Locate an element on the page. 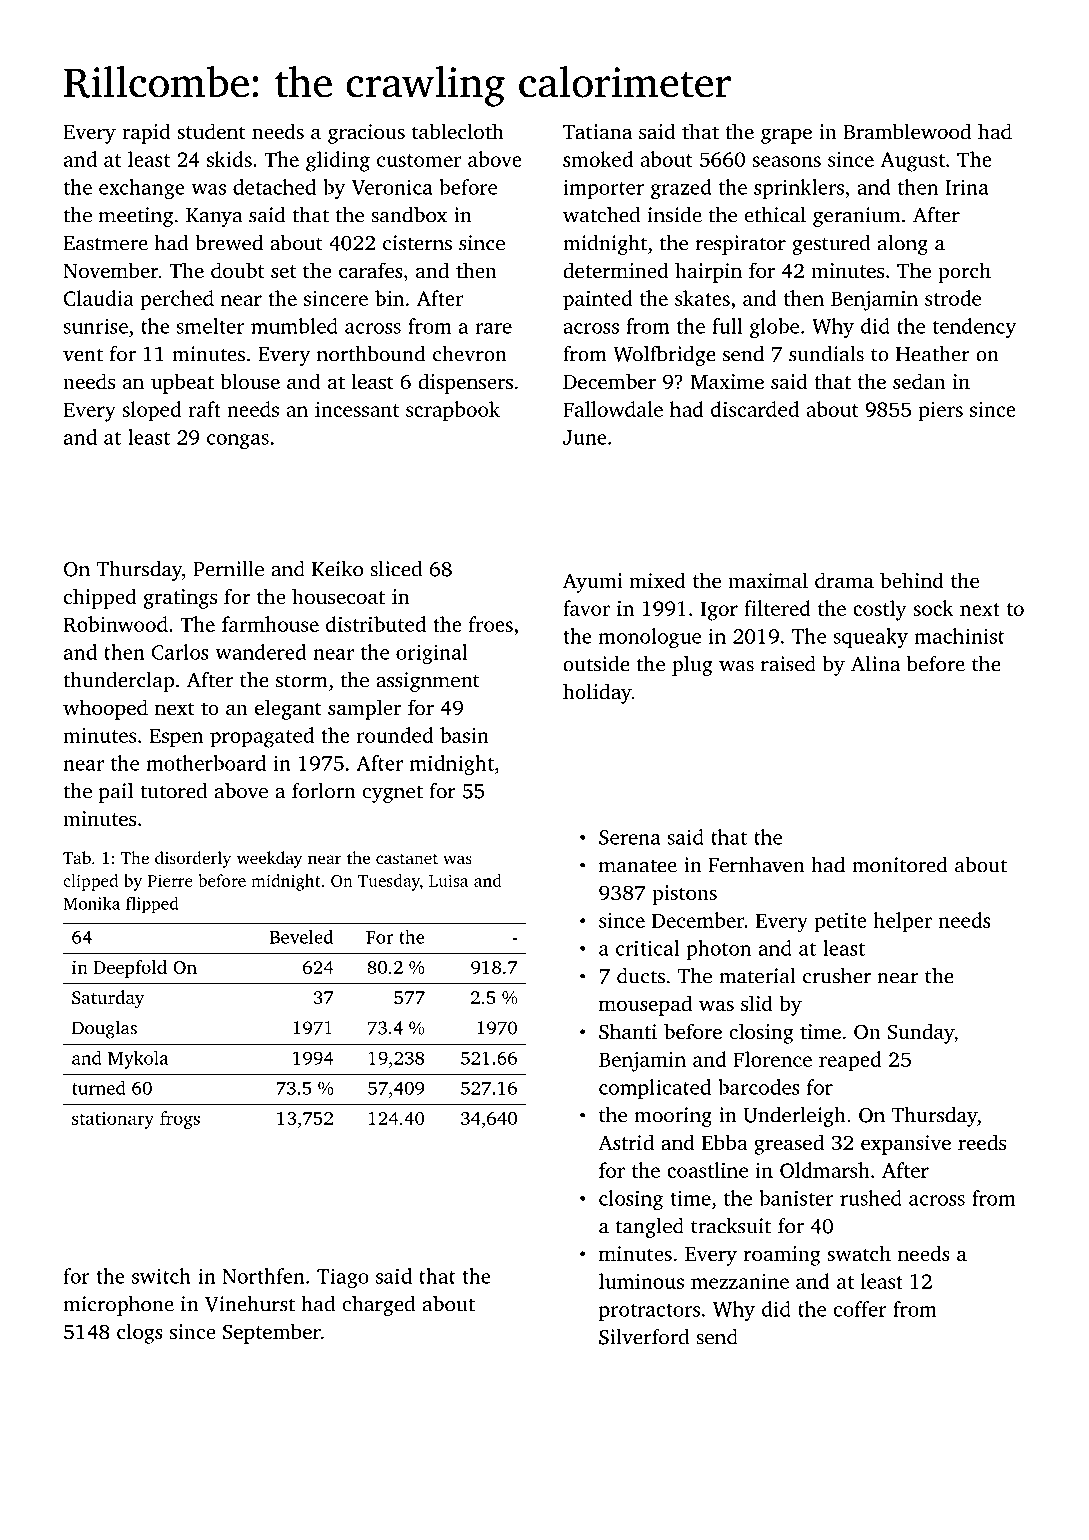 The image size is (1089, 1540). student is located at coordinates (211, 131).
